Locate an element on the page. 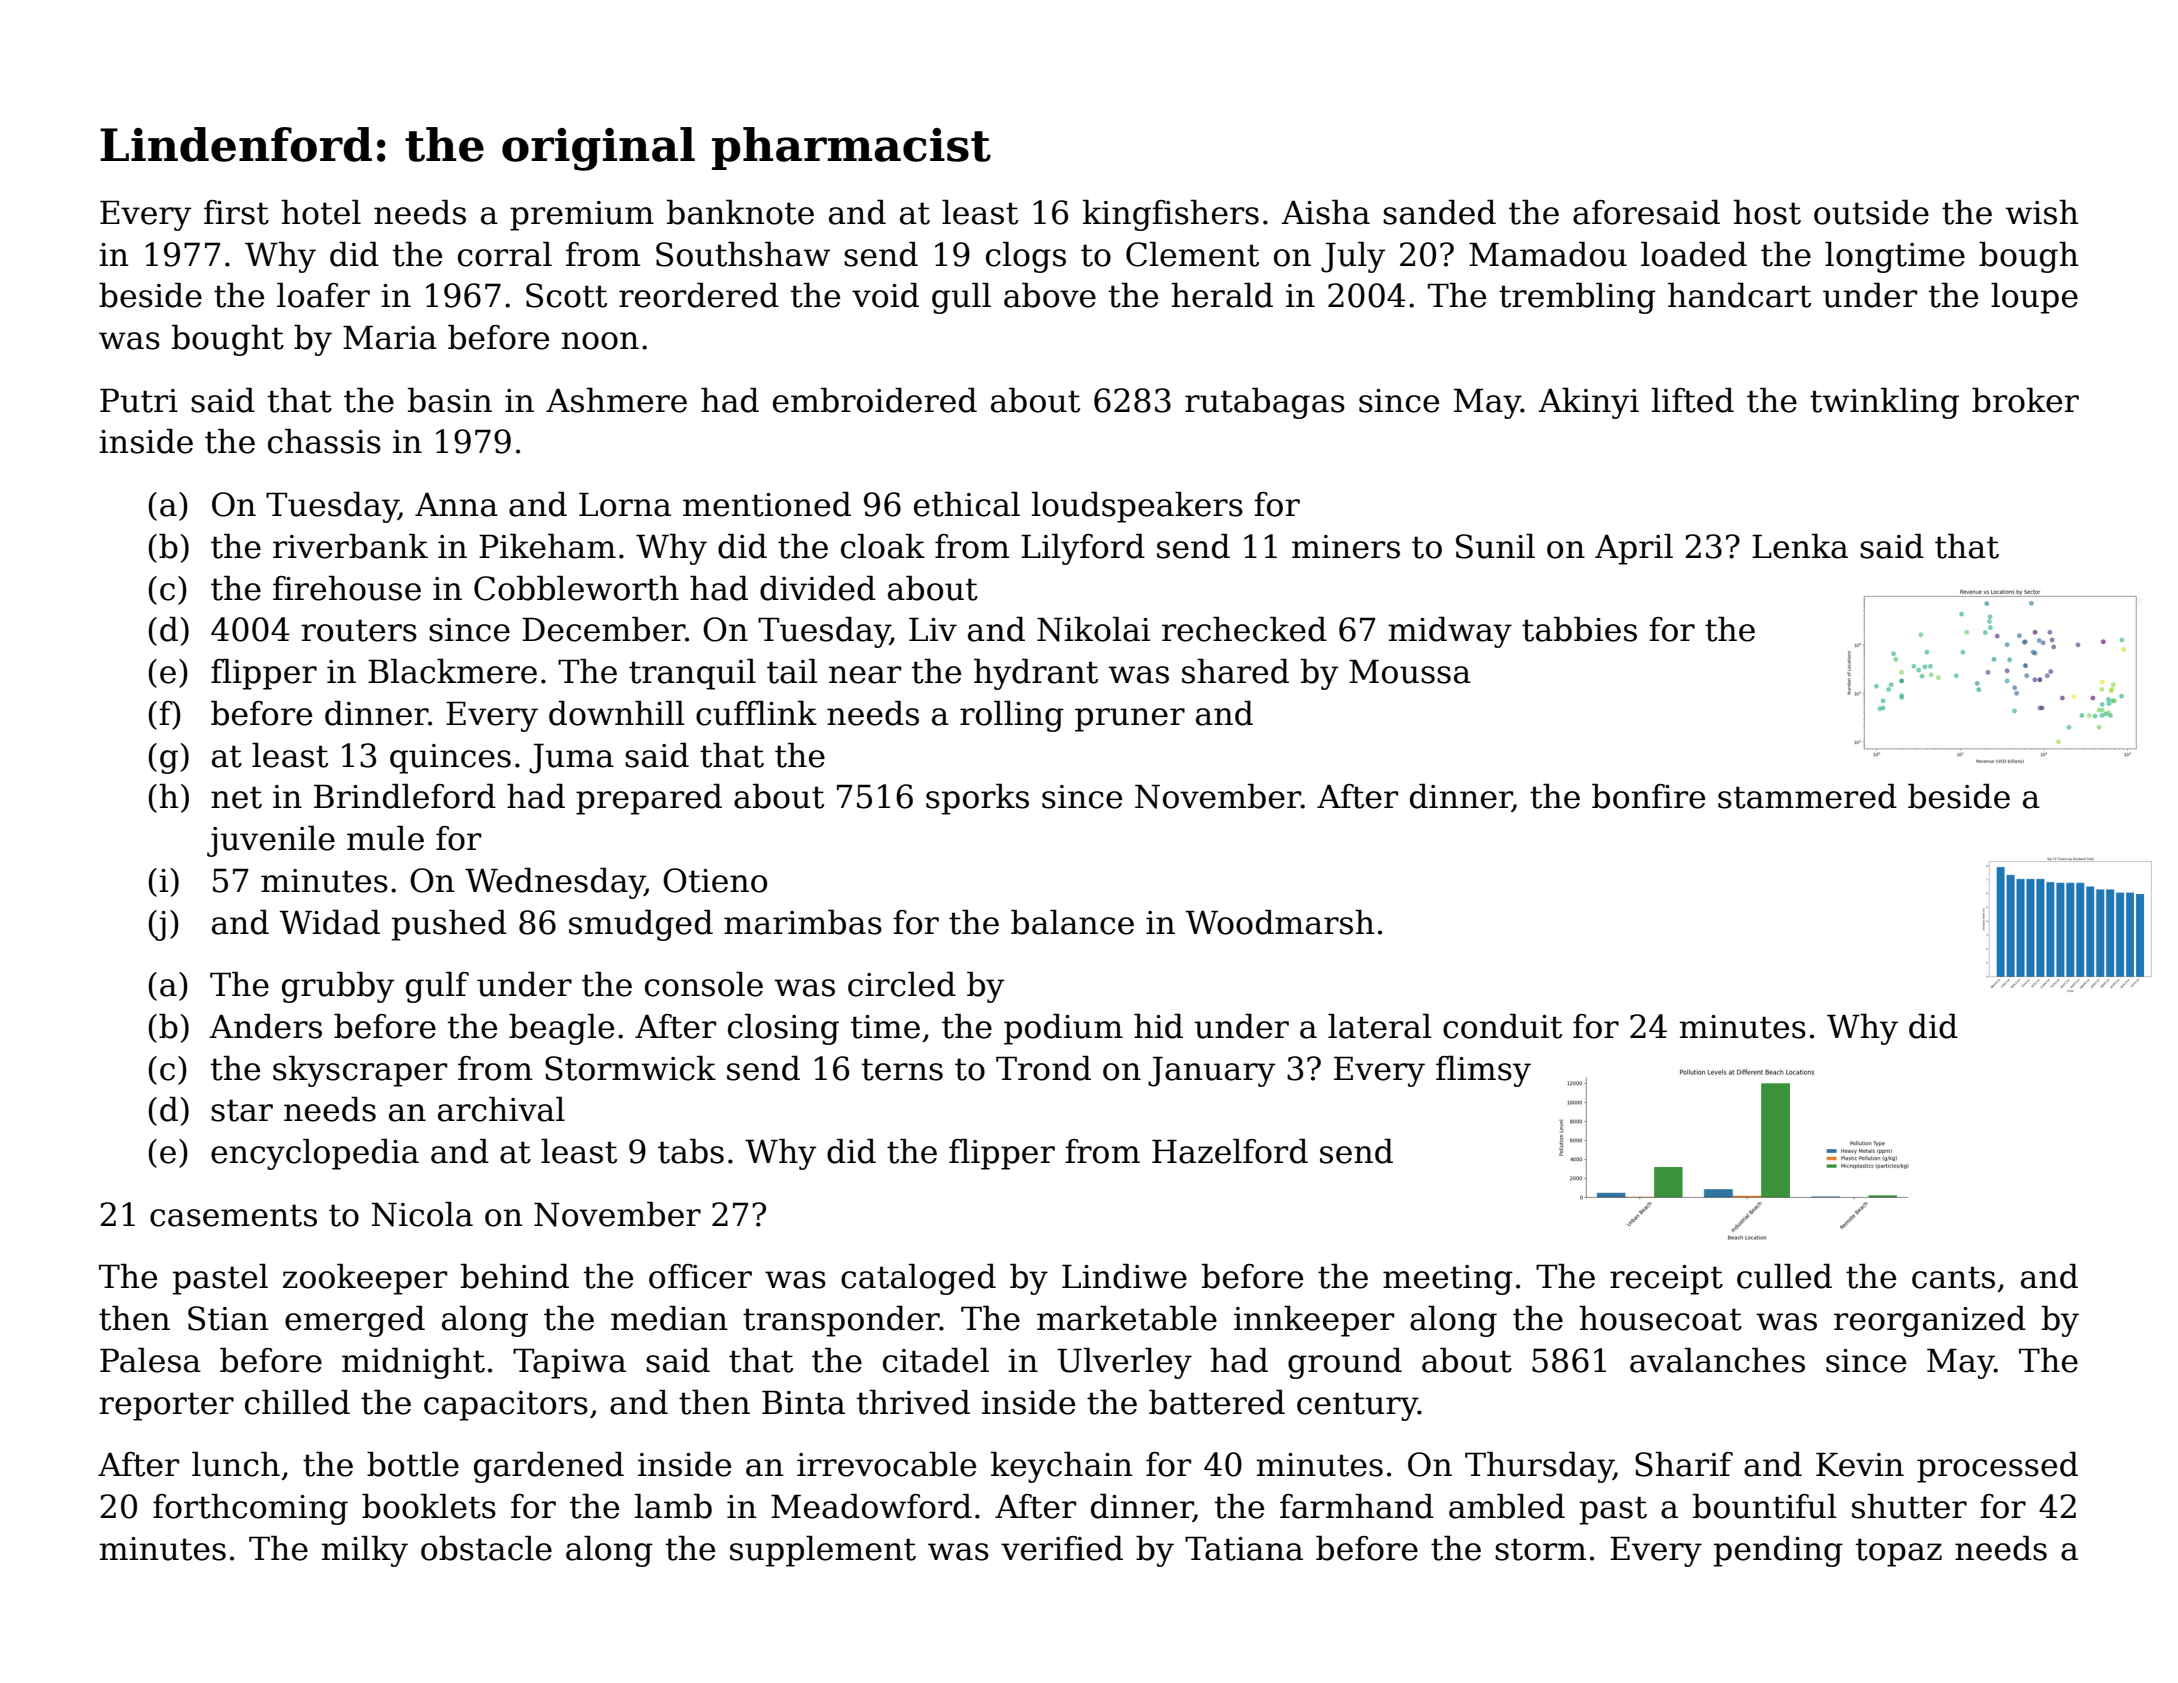  hid is located at coordinates (1158, 1026).
